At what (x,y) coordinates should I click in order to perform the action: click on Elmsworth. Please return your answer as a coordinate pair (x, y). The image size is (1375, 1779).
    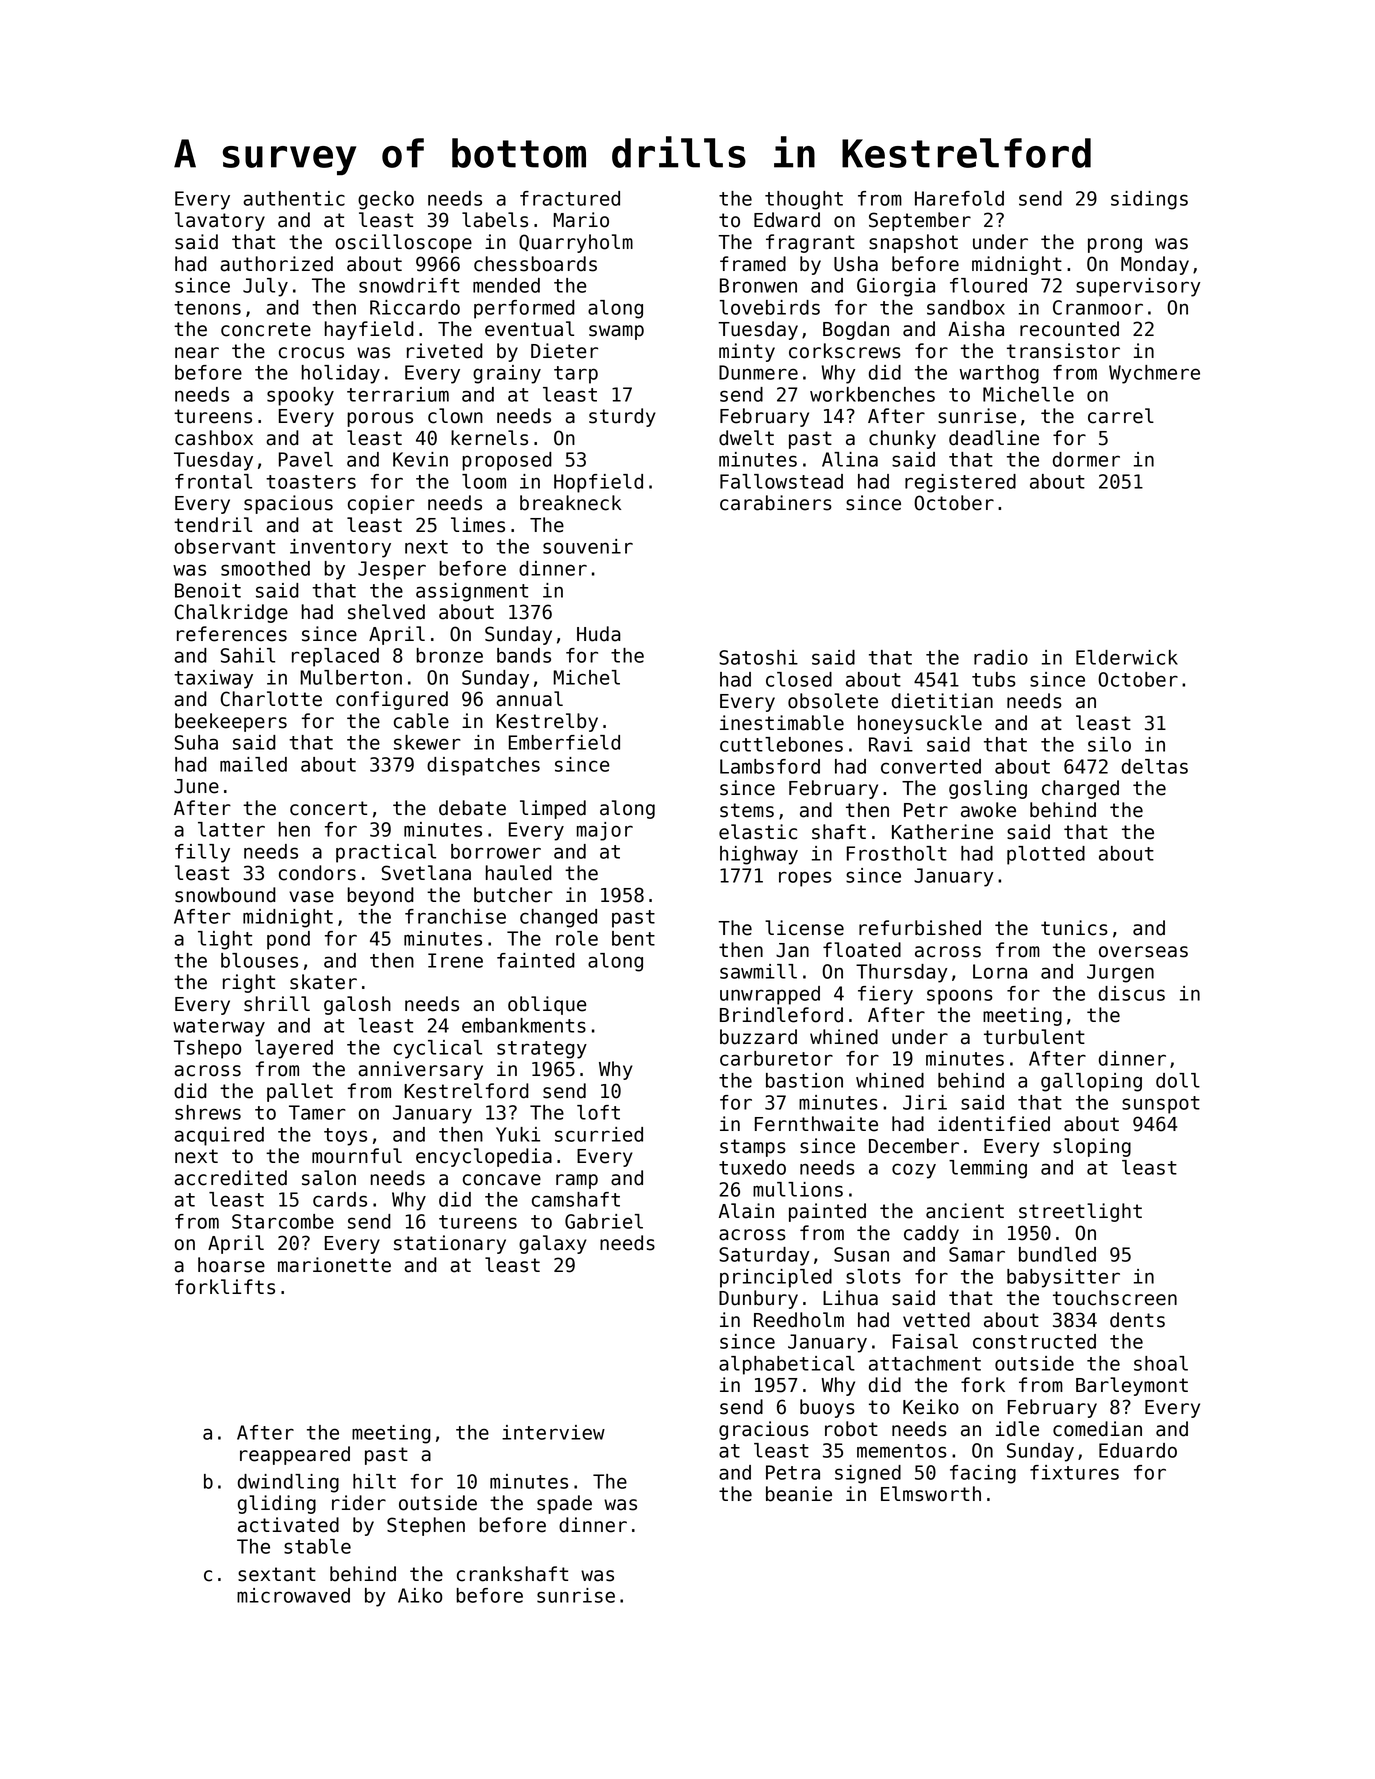
    Looking at the image, I should click on (931, 1494).
